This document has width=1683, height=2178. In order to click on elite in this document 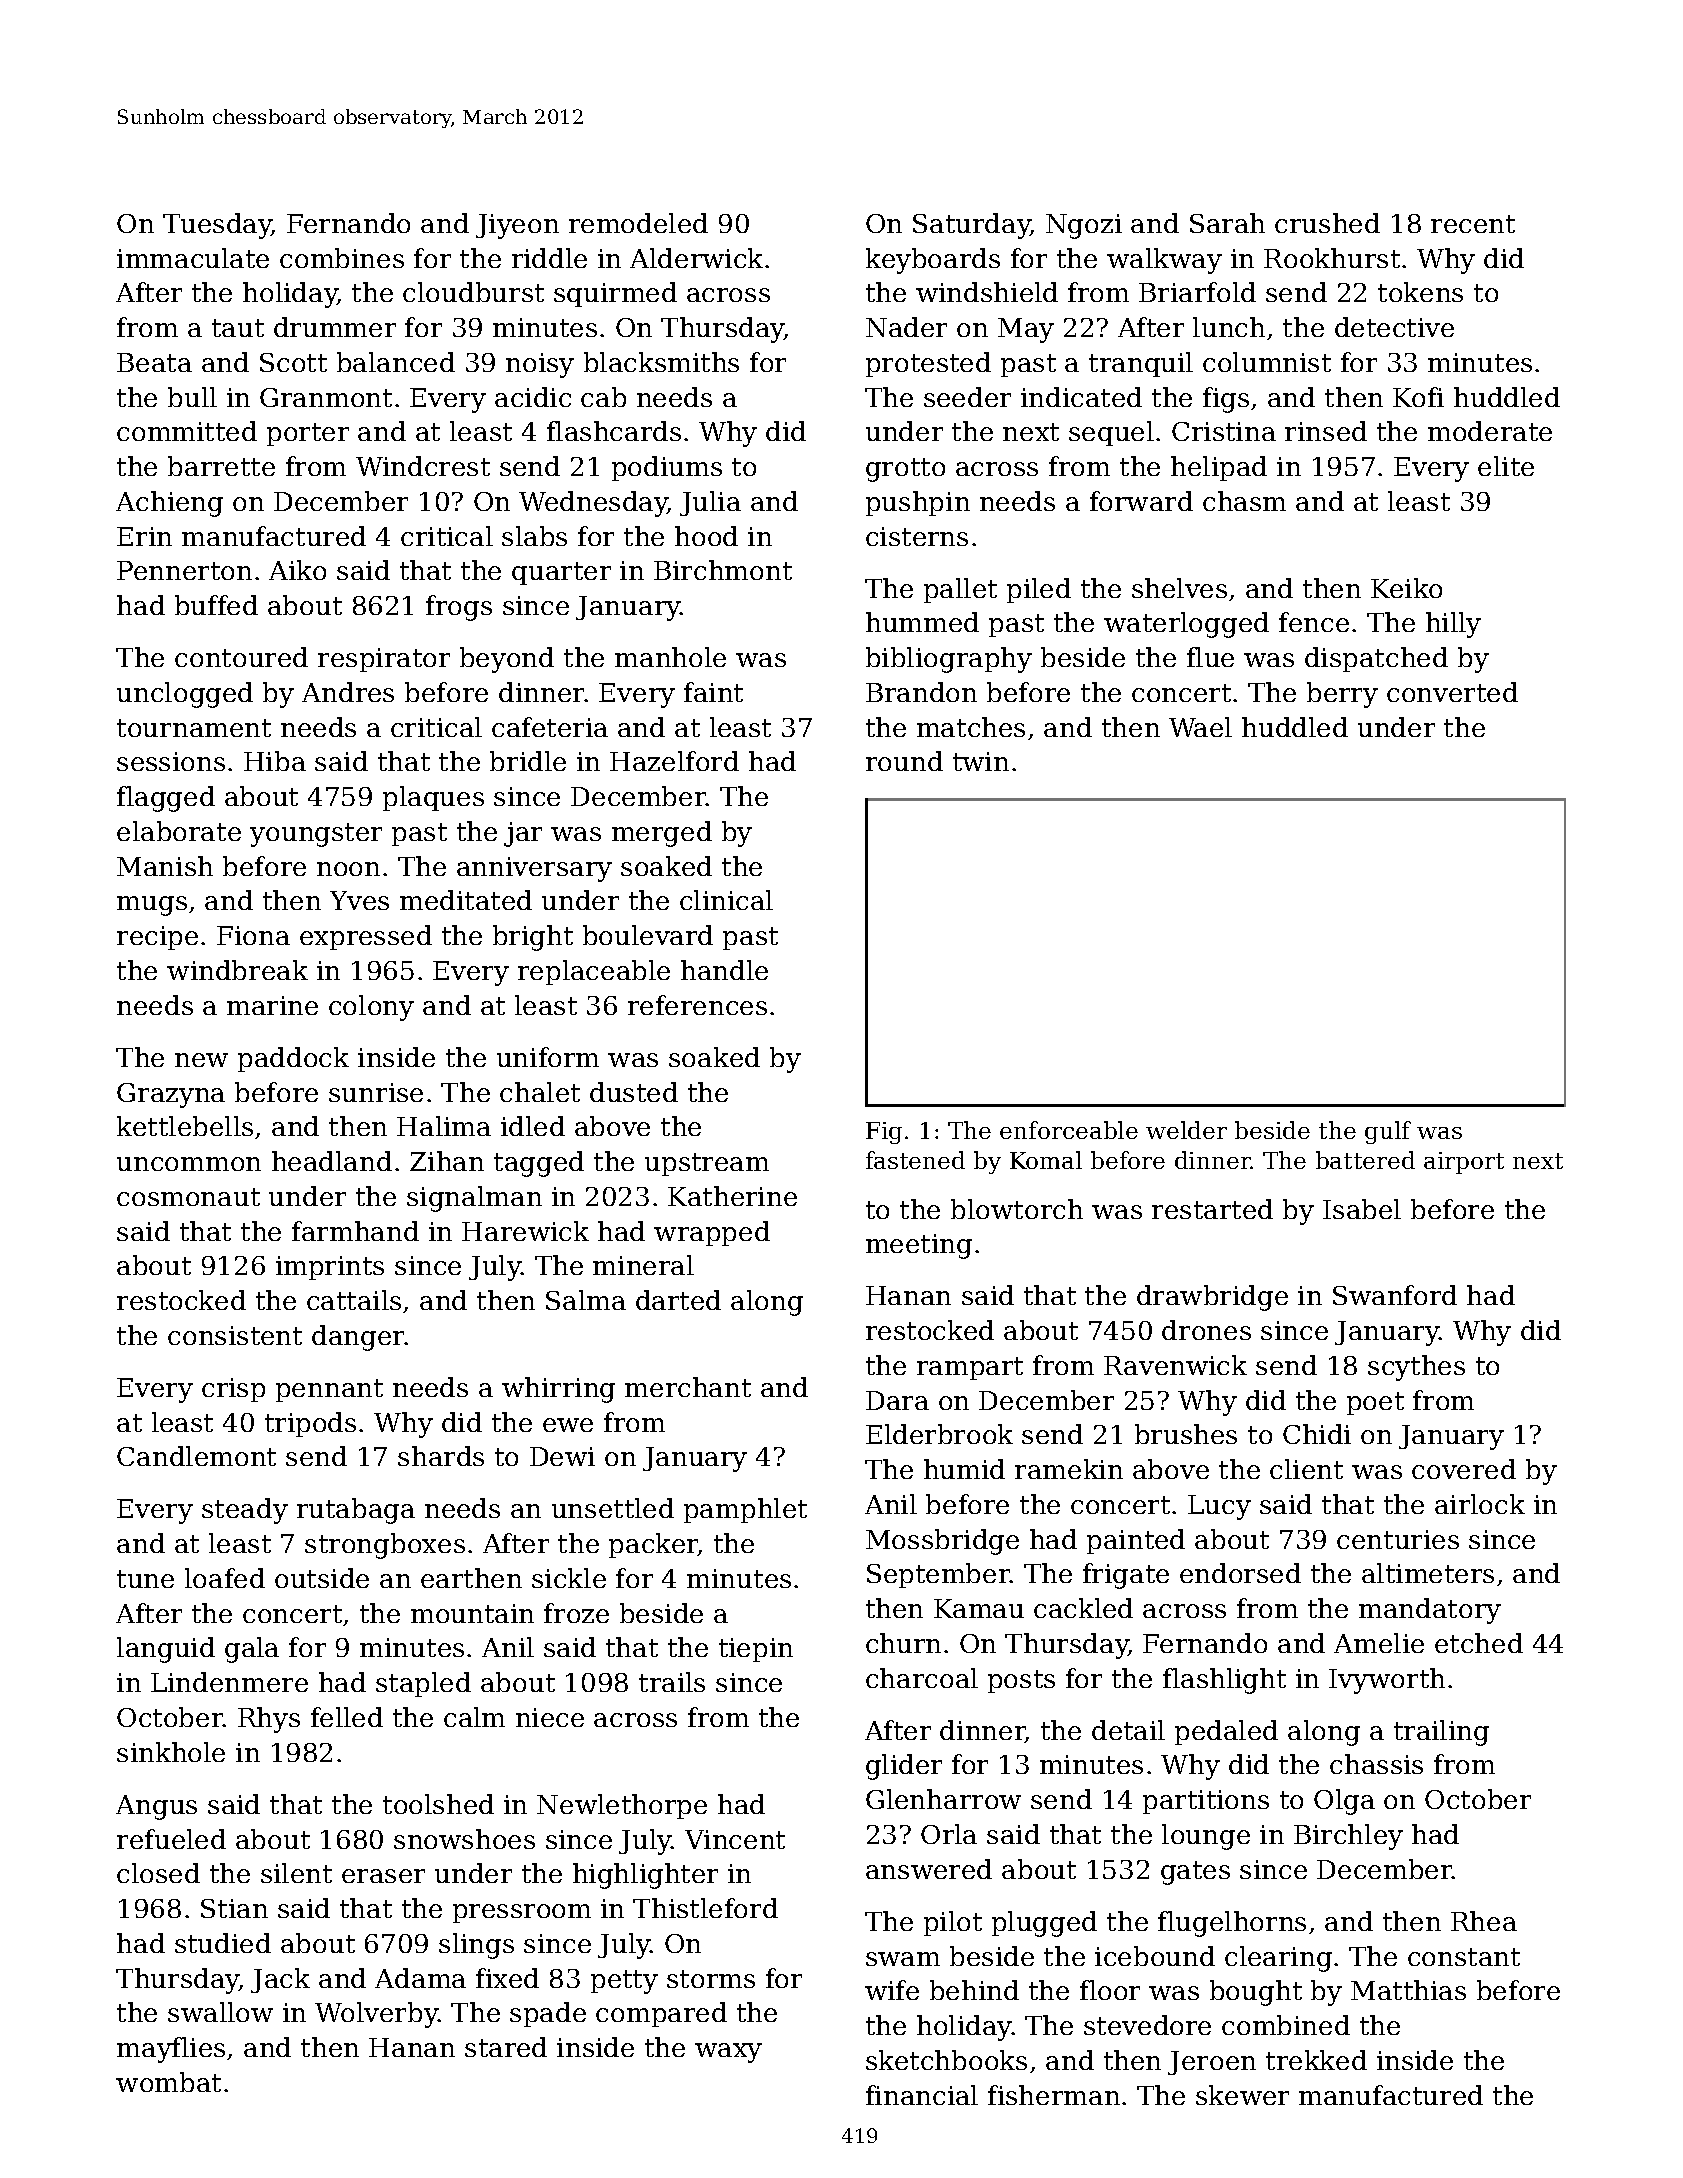, I will do `click(1506, 466)`.
